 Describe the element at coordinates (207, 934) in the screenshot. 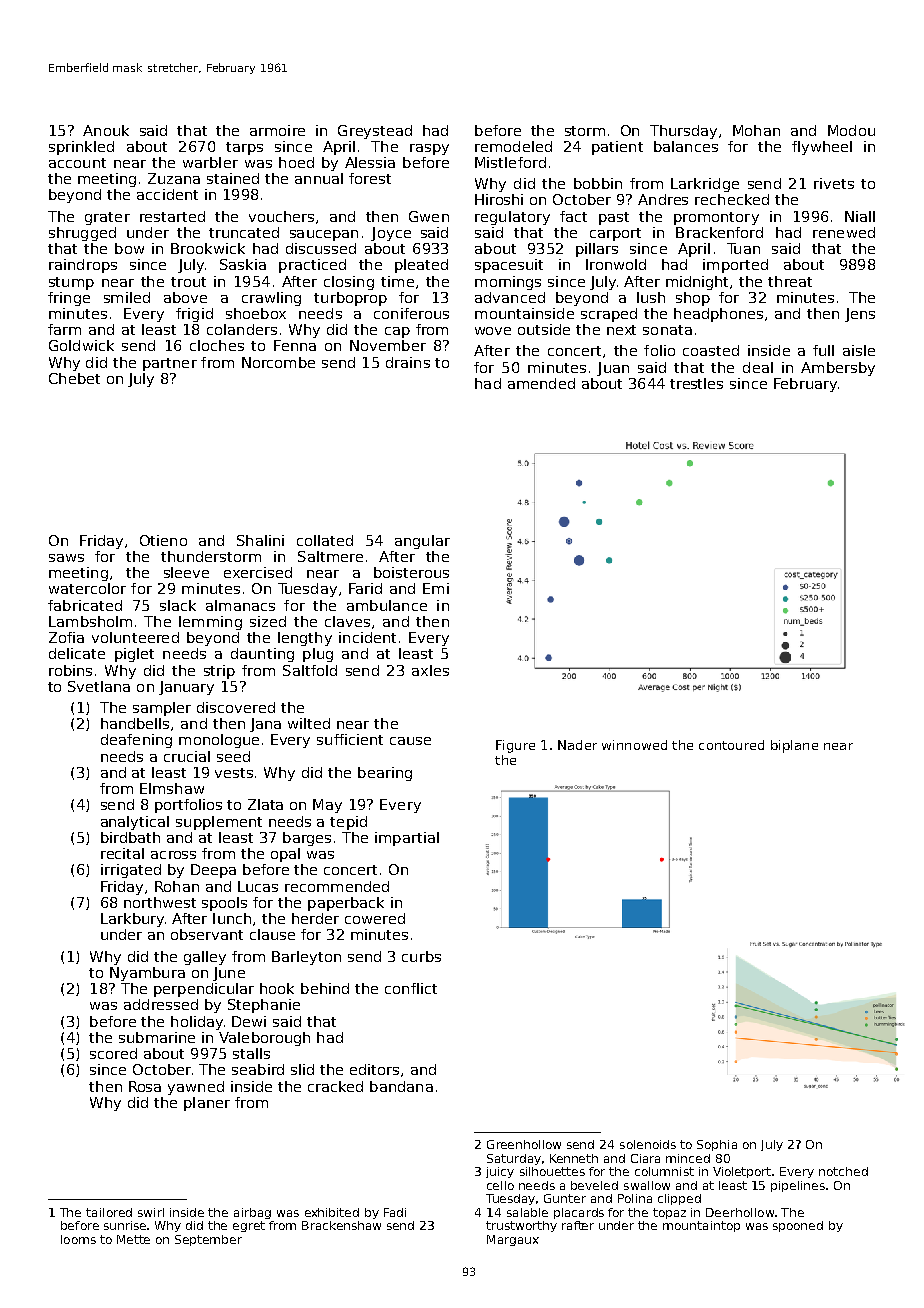

I see `observant` at that location.
